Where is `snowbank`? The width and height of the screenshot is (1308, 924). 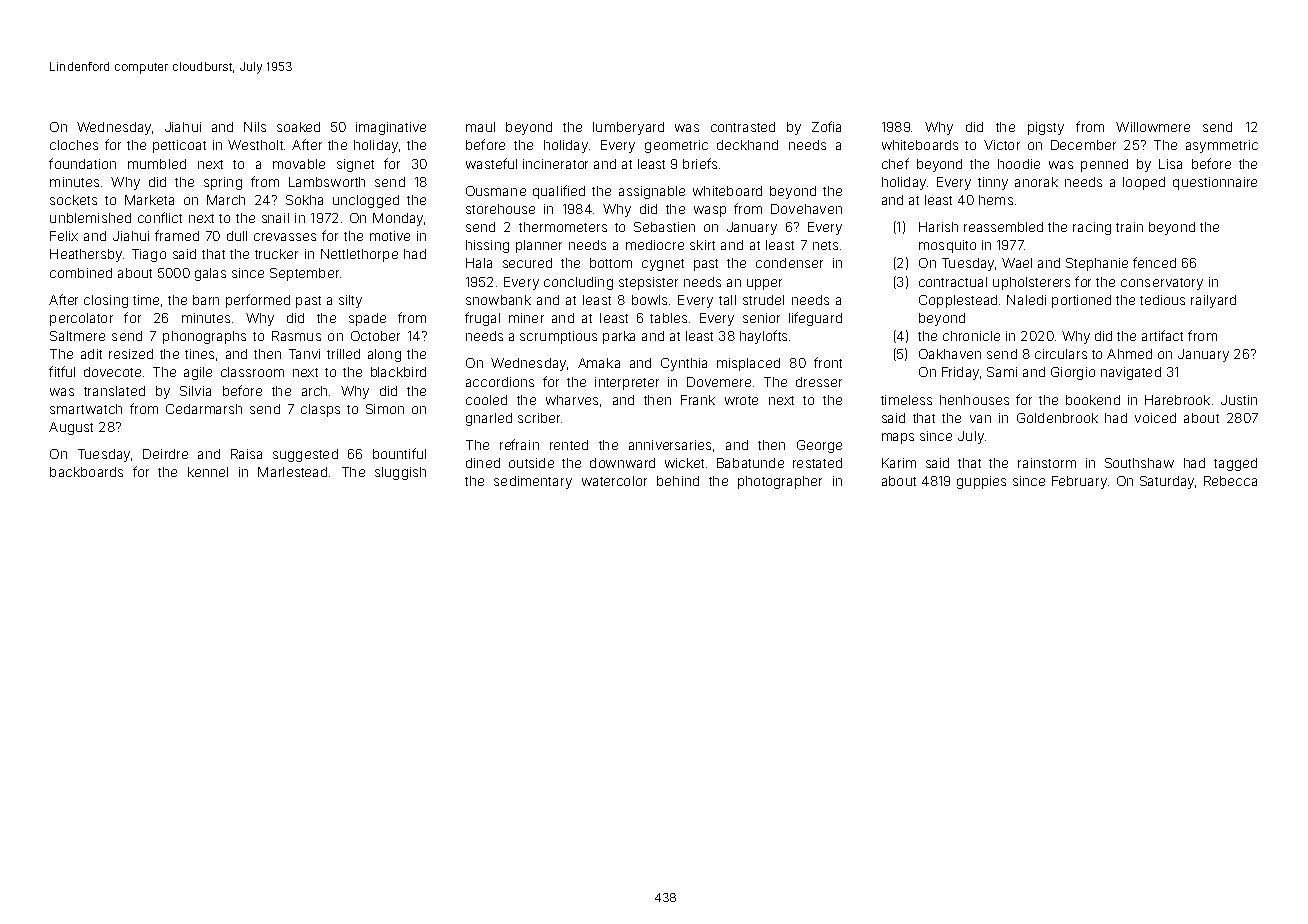 snowbank is located at coordinates (498, 300).
